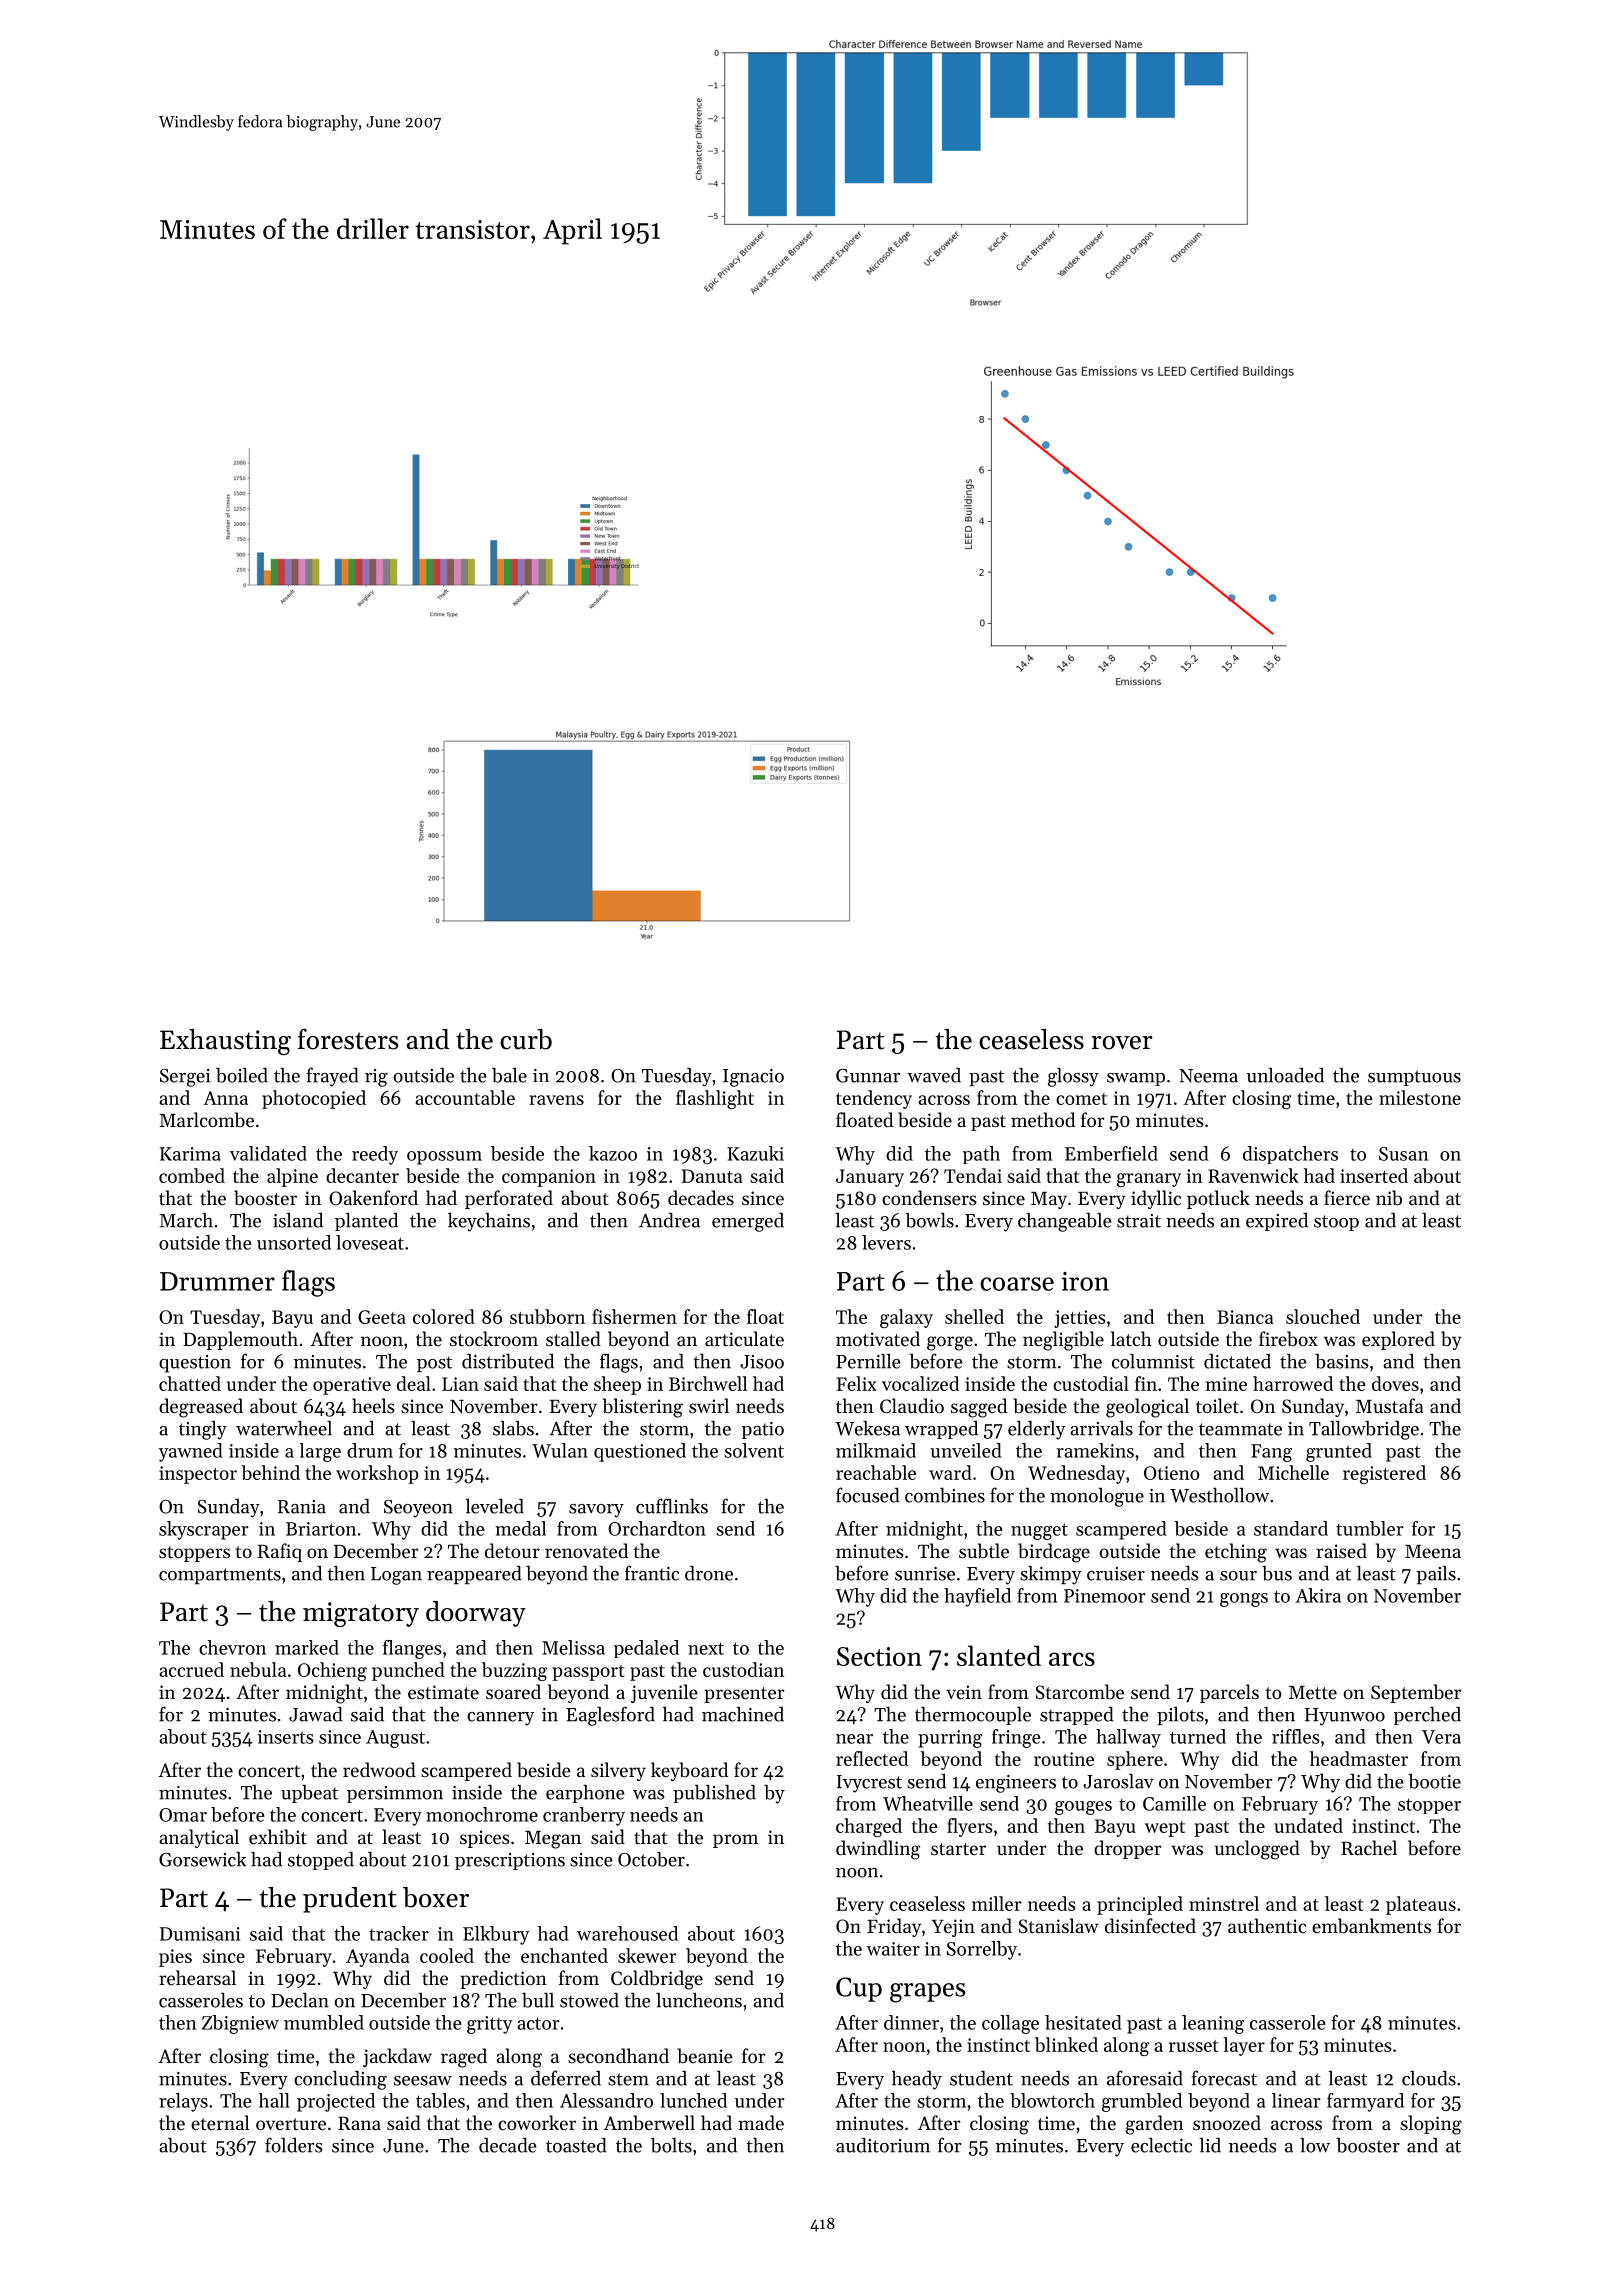 Image resolution: width=1620 pixels, height=2292 pixels. Describe the element at coordinates (763, 1430) in the screenshot. I see `patio` at that location.
